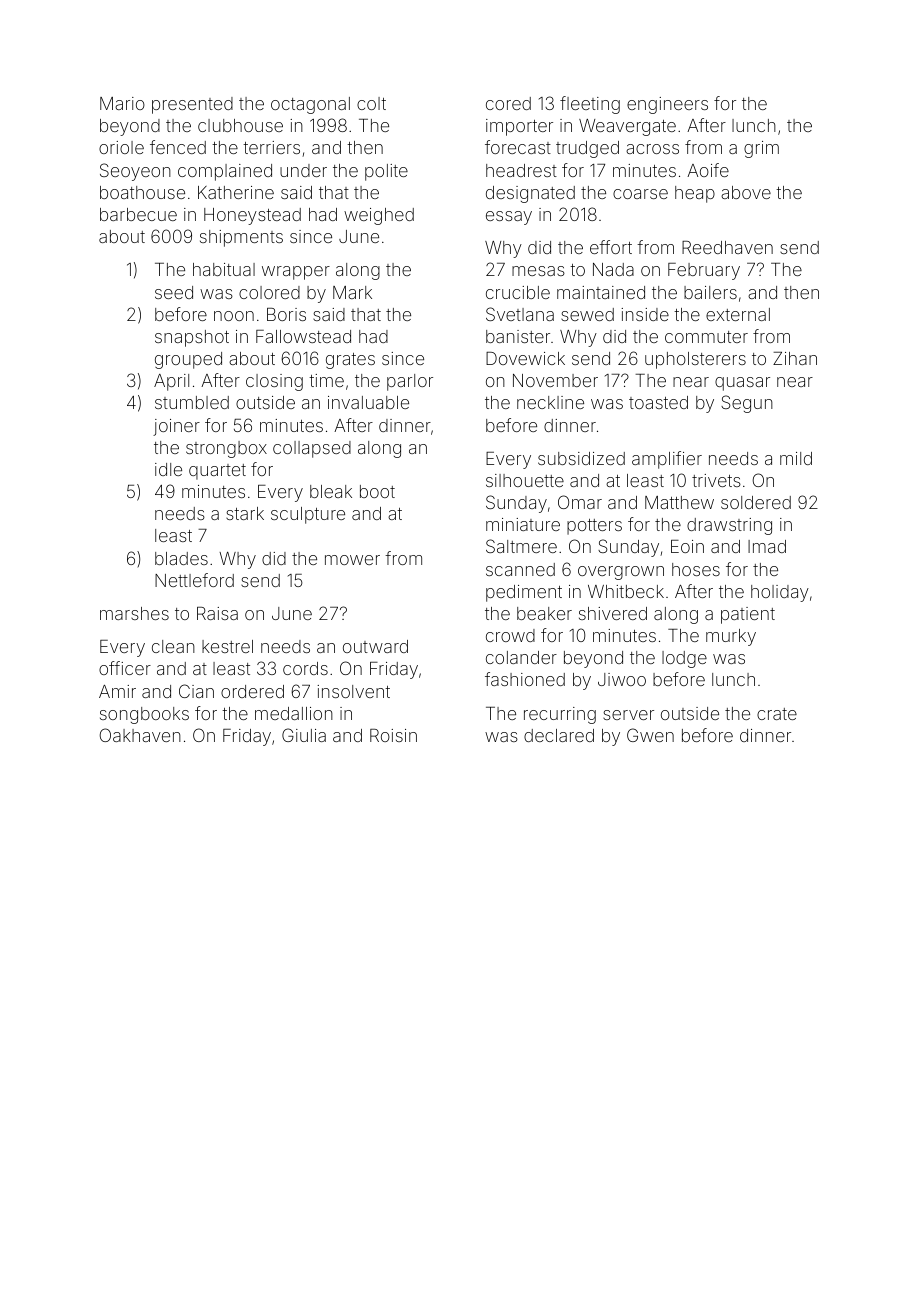  Describe the element at coordinates (353, 691) in the screenshot. I see `insolvent` at that location.
